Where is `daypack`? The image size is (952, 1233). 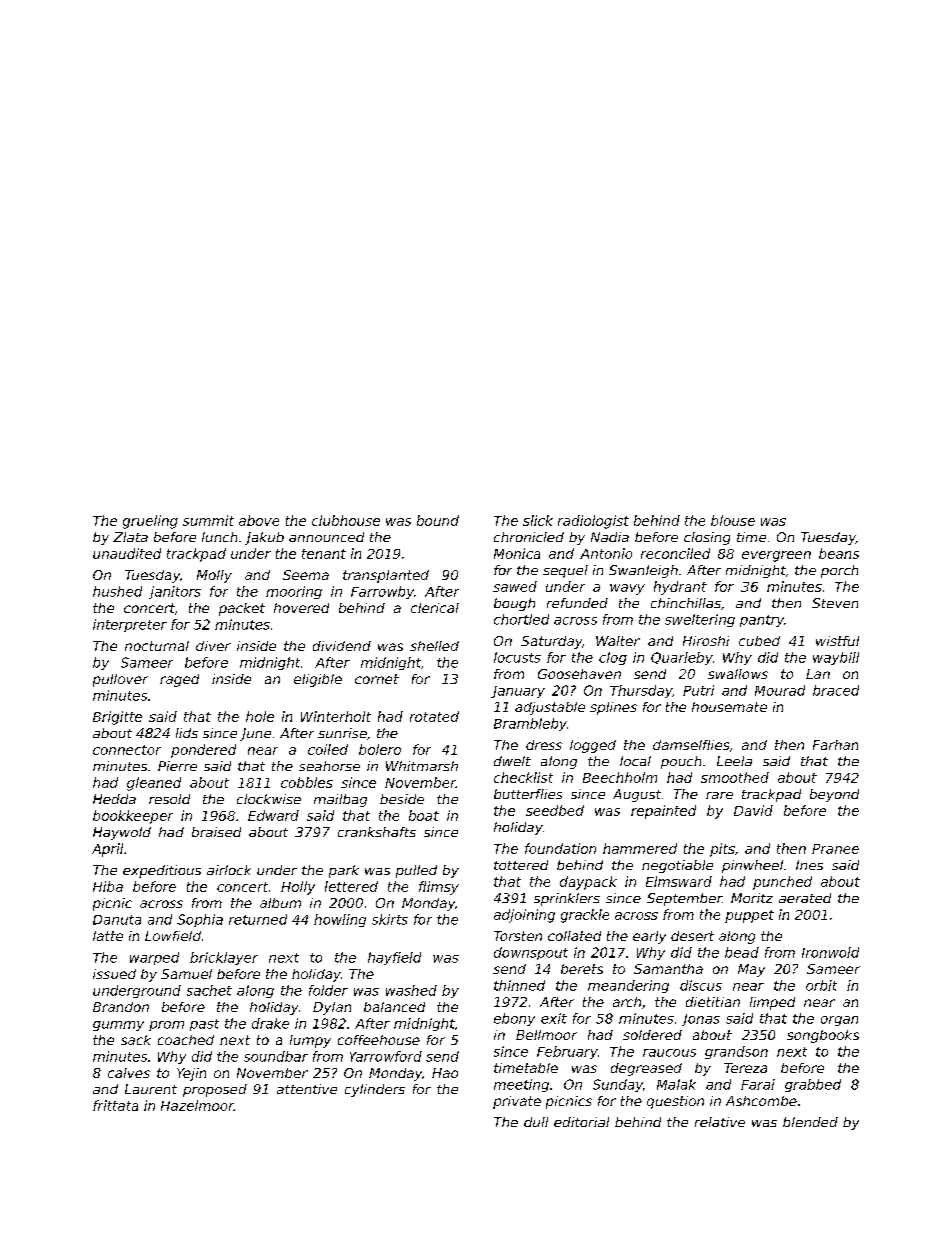 daypack is located at coordinates (588, 883).
